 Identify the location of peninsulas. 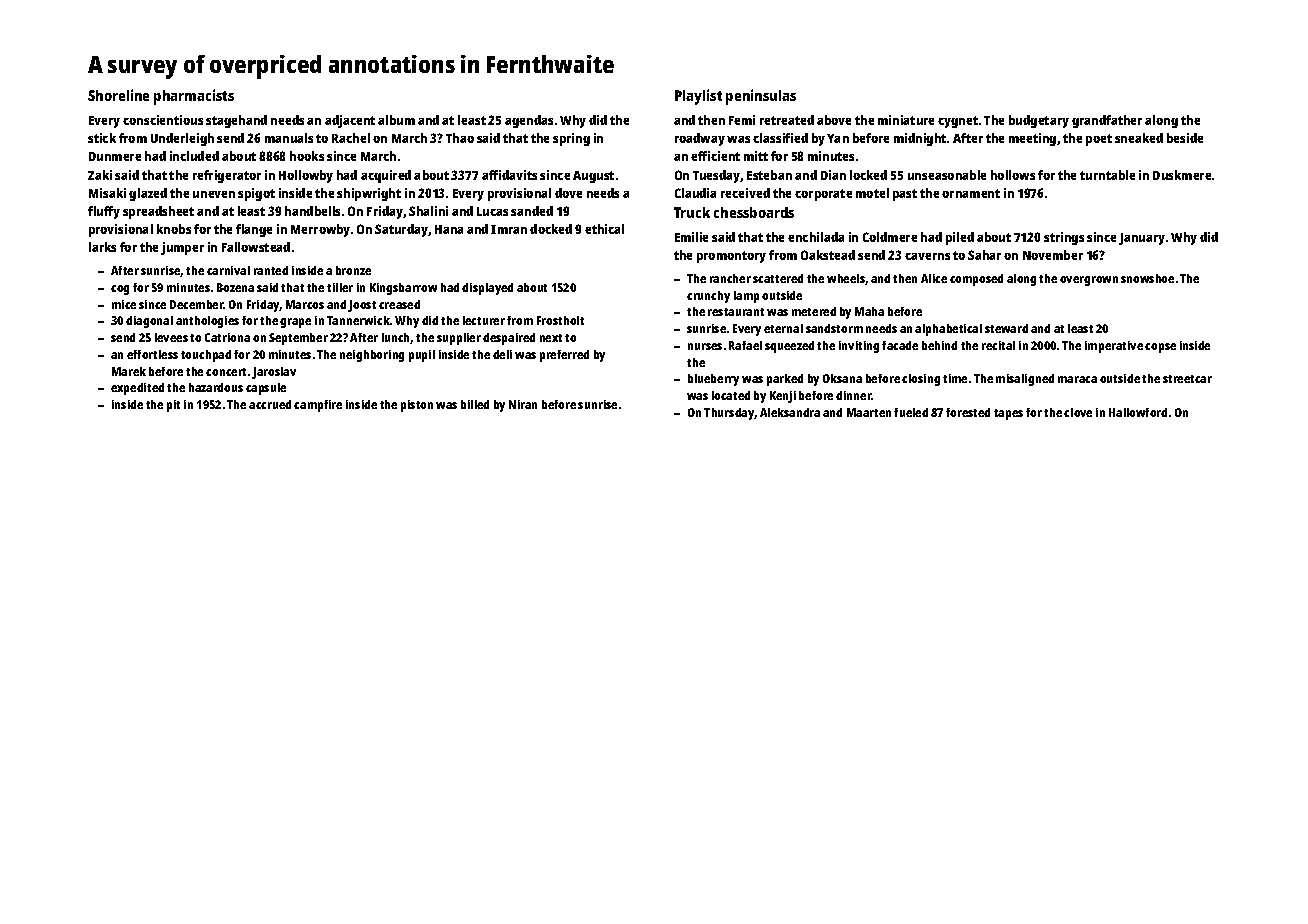
(761, 97).
